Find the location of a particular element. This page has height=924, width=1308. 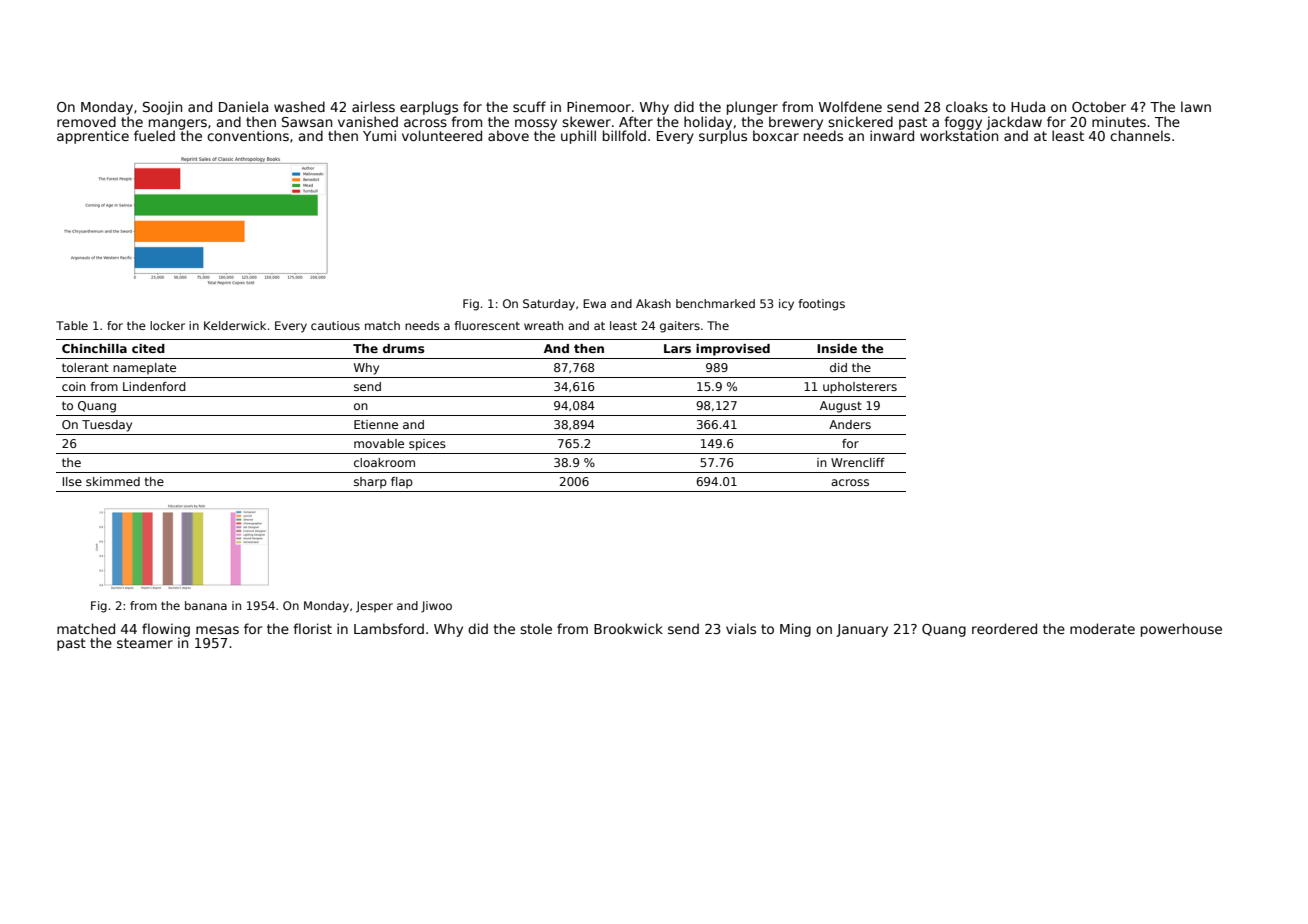

inward is located at coordinates (892, 135).
